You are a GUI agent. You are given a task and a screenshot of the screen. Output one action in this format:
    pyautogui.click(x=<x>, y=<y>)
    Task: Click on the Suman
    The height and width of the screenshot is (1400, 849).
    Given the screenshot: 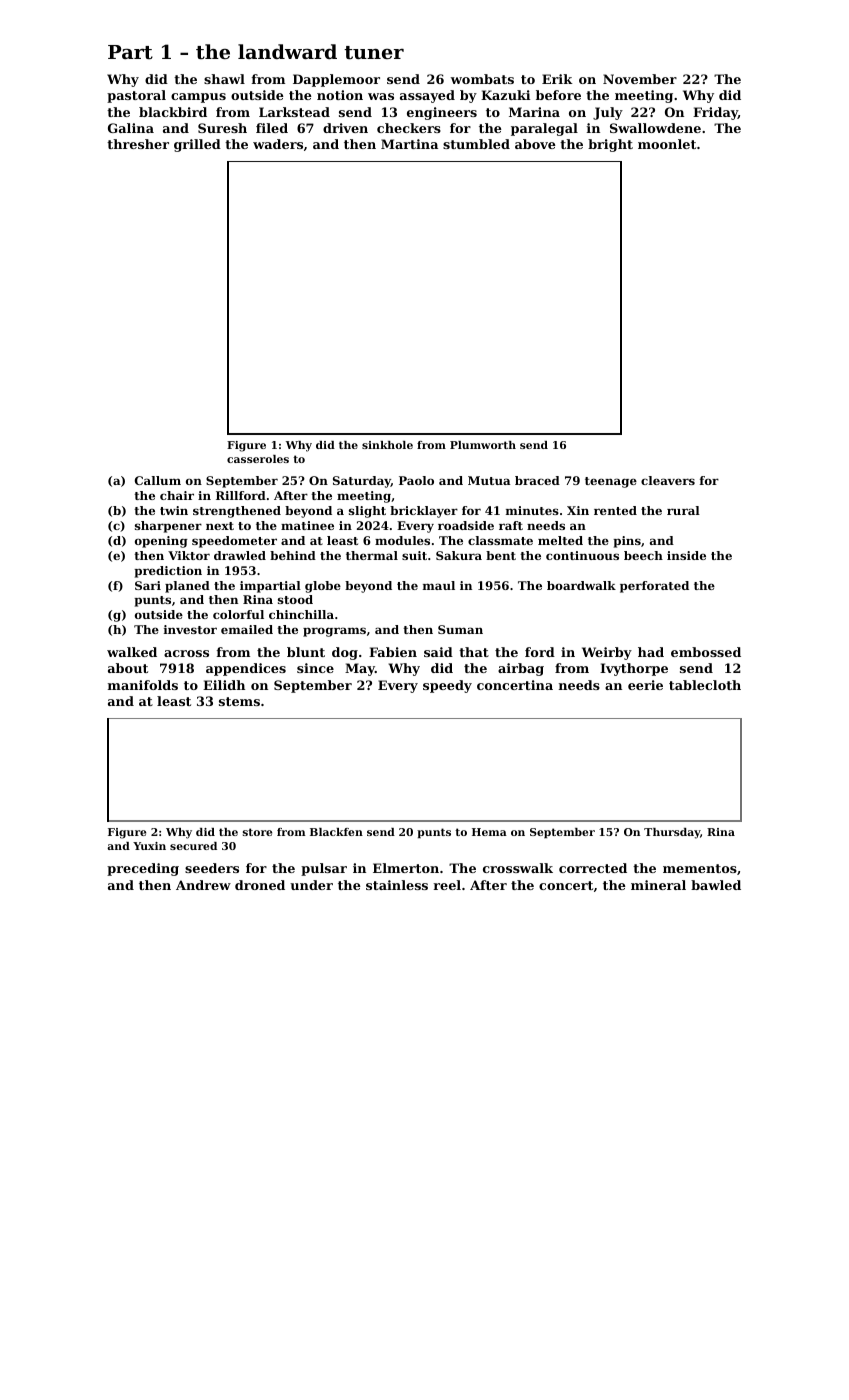 What is the action you would take?
    pyautogui.click(x=460, y=629)
